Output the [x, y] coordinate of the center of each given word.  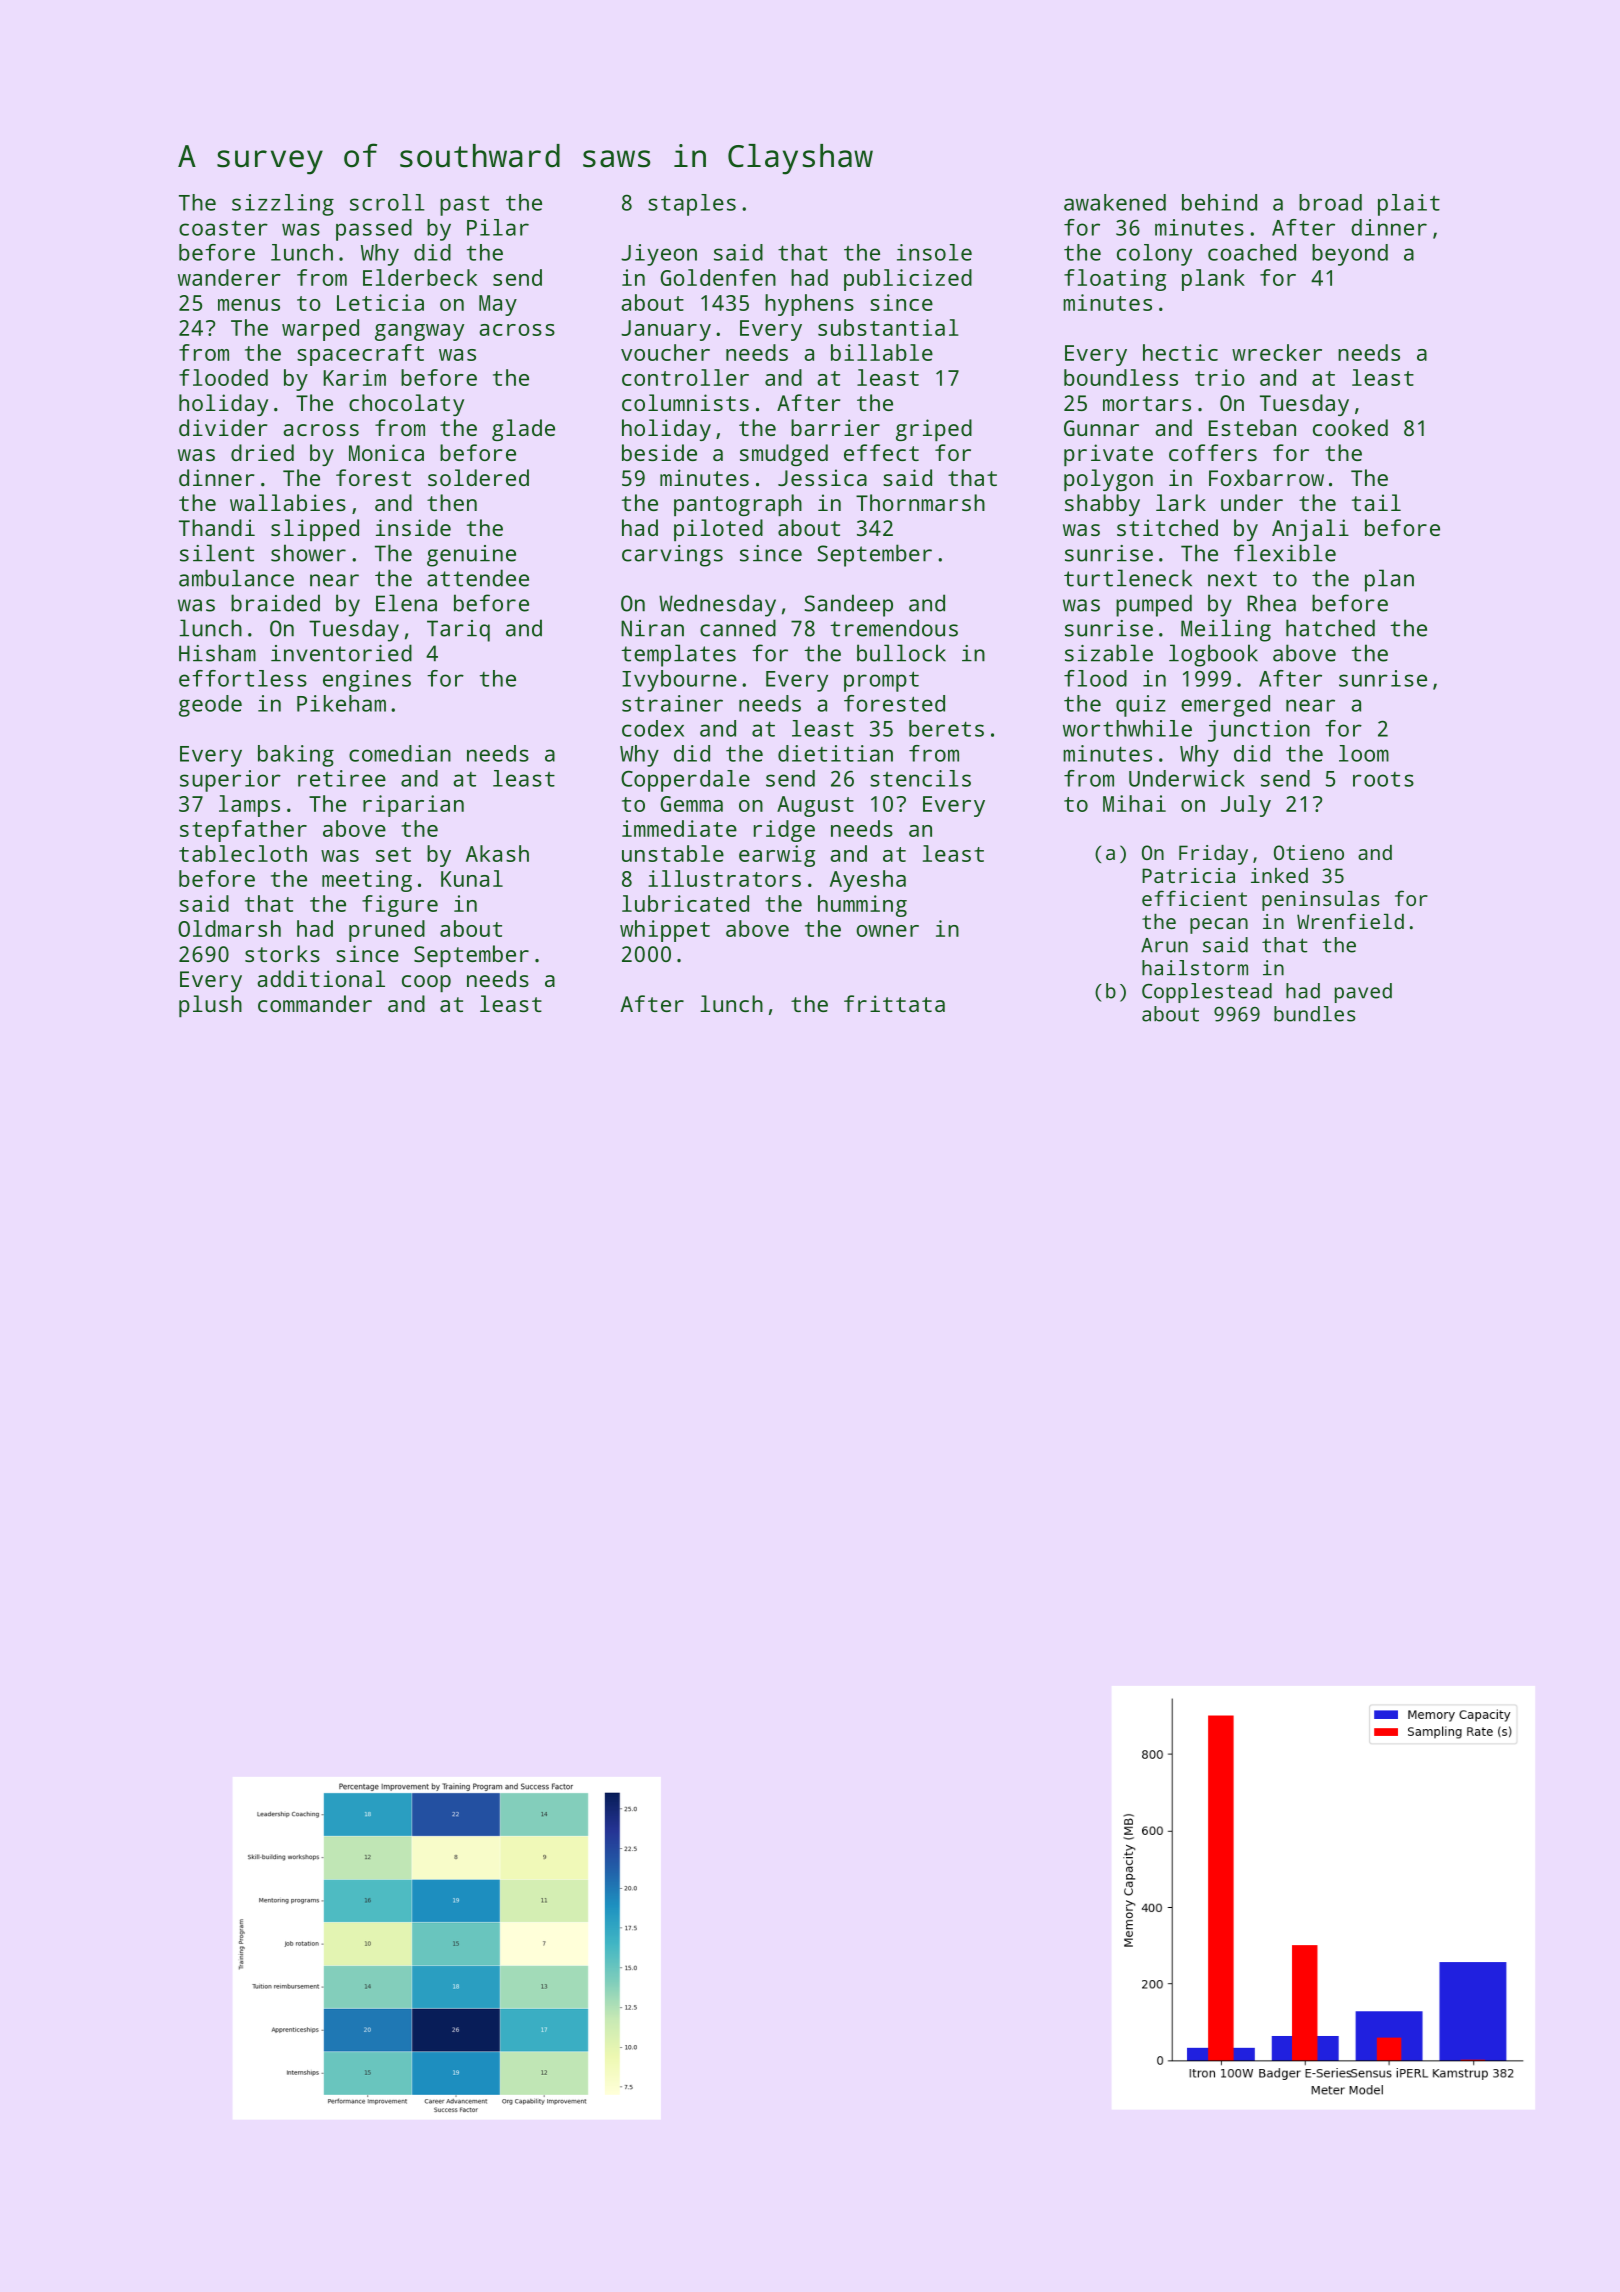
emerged [1225, 706]
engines [367, 681]
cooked [1350, 427]
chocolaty [406, 405]
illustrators [724, 878]
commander [315, 1003]
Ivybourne [679, 681]
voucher [665, 352]
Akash [497, 853]
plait [1409, 205]
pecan [1219, 926]
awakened [1115, 202]
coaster [223, 228]
